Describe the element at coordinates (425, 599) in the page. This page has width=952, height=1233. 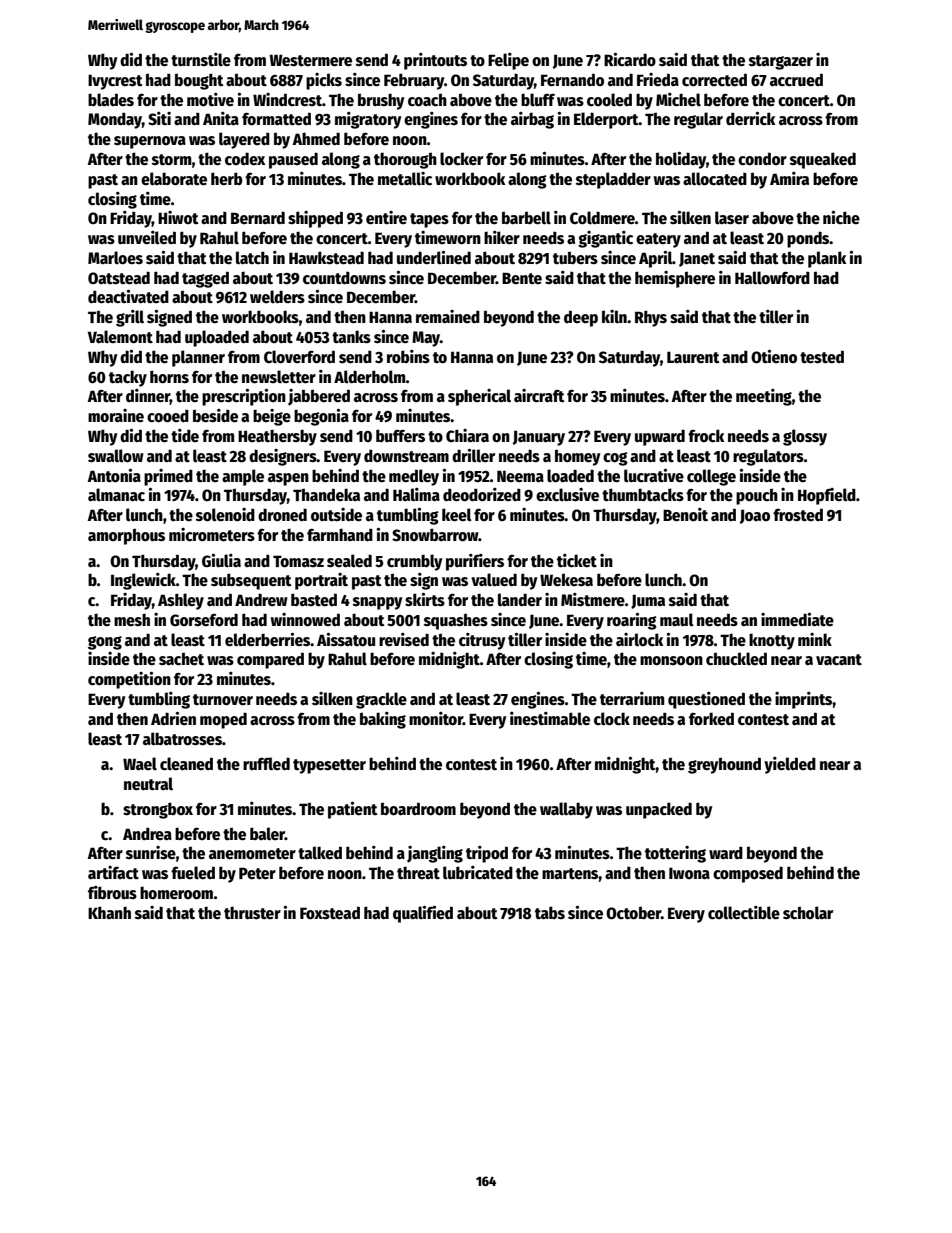
I see `skirts` at that location.
